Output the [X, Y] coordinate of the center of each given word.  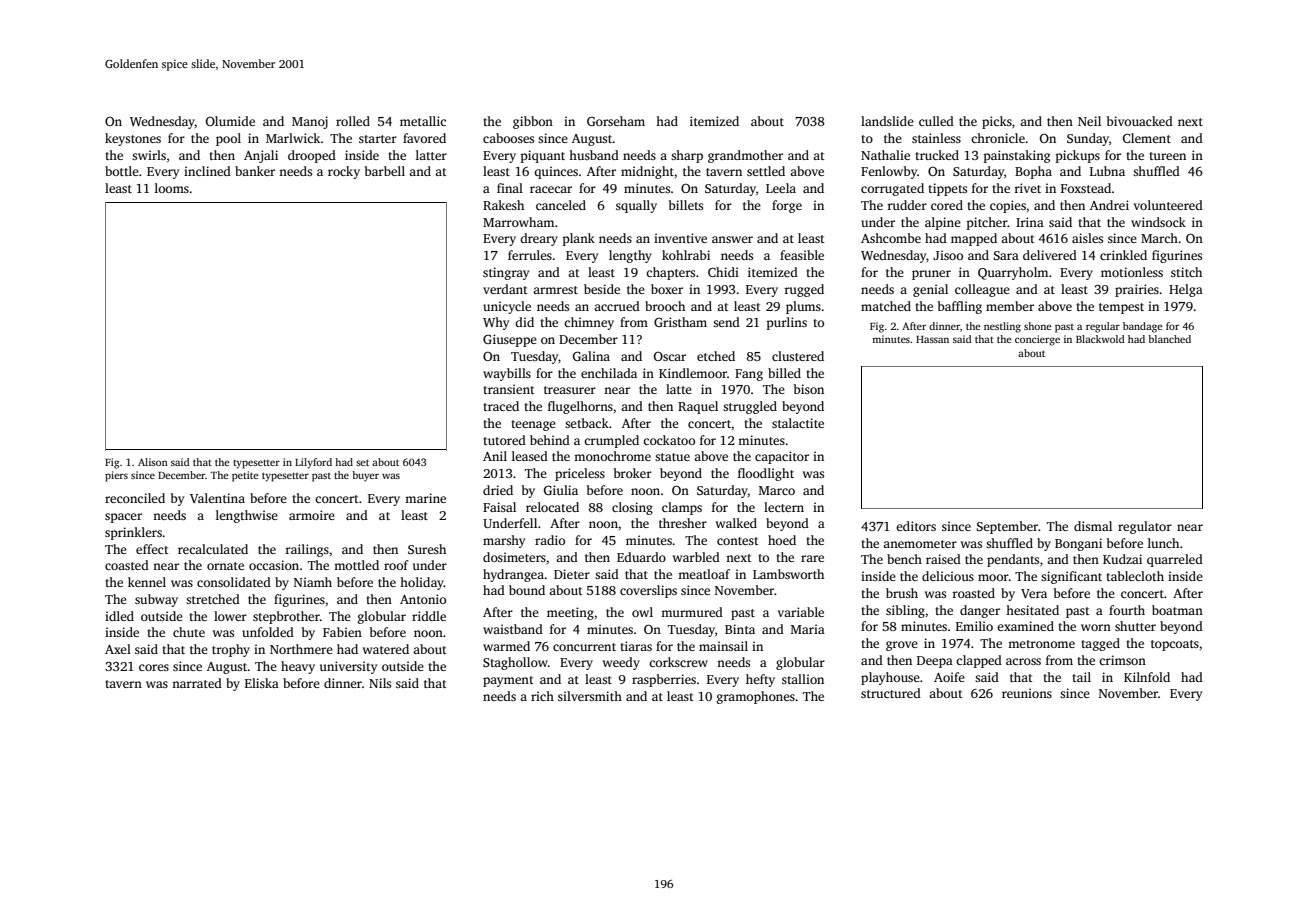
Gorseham [616, 121]
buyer [365, 476]
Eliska [262, 683]
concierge [1037, 340]
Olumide [230, 121]
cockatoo [669, 440]
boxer [667, 289]
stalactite [798, 423]
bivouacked [1140, 121]
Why [496, 323]
